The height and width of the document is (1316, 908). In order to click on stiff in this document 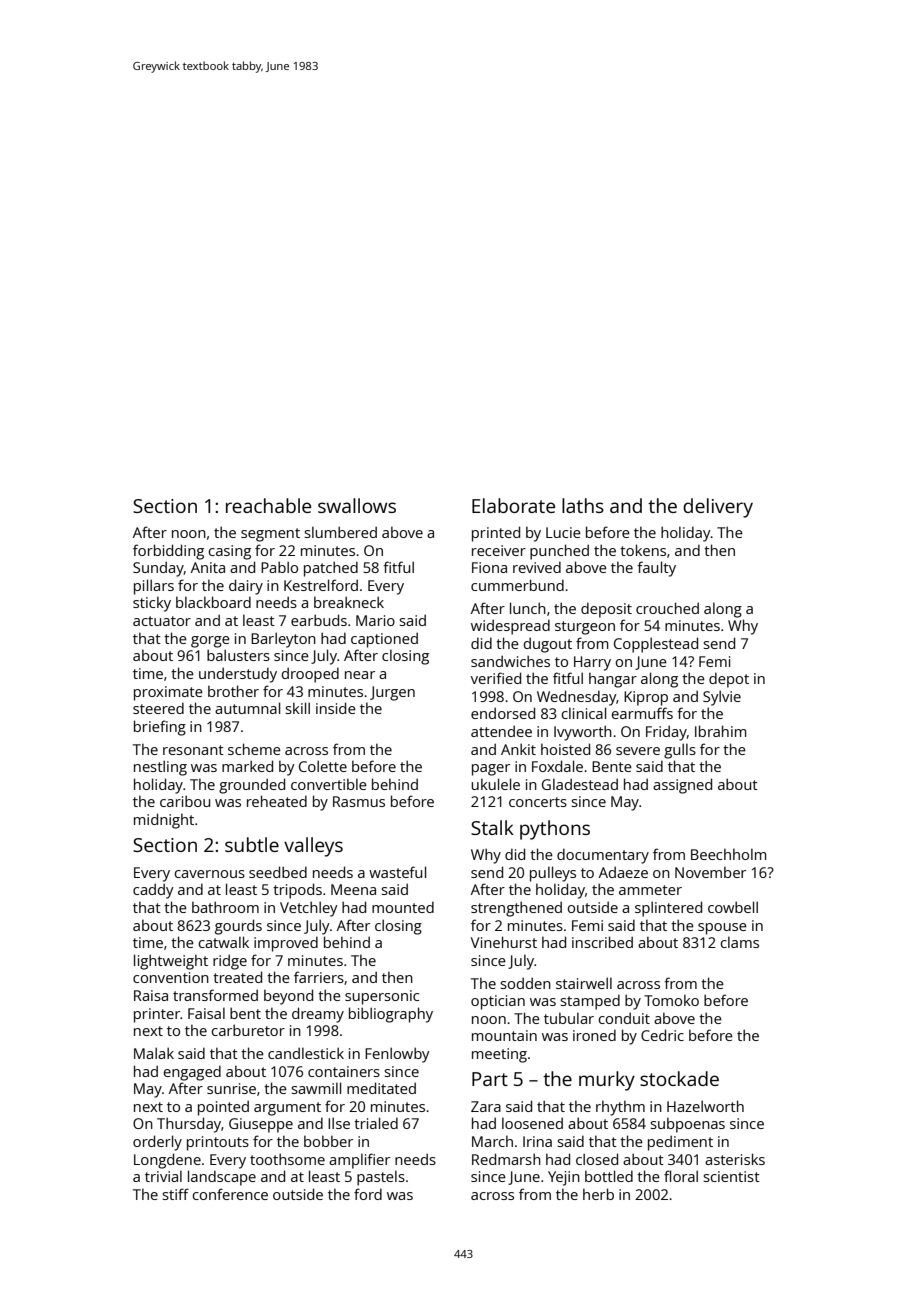, I will do `click(175, 1194)`.
